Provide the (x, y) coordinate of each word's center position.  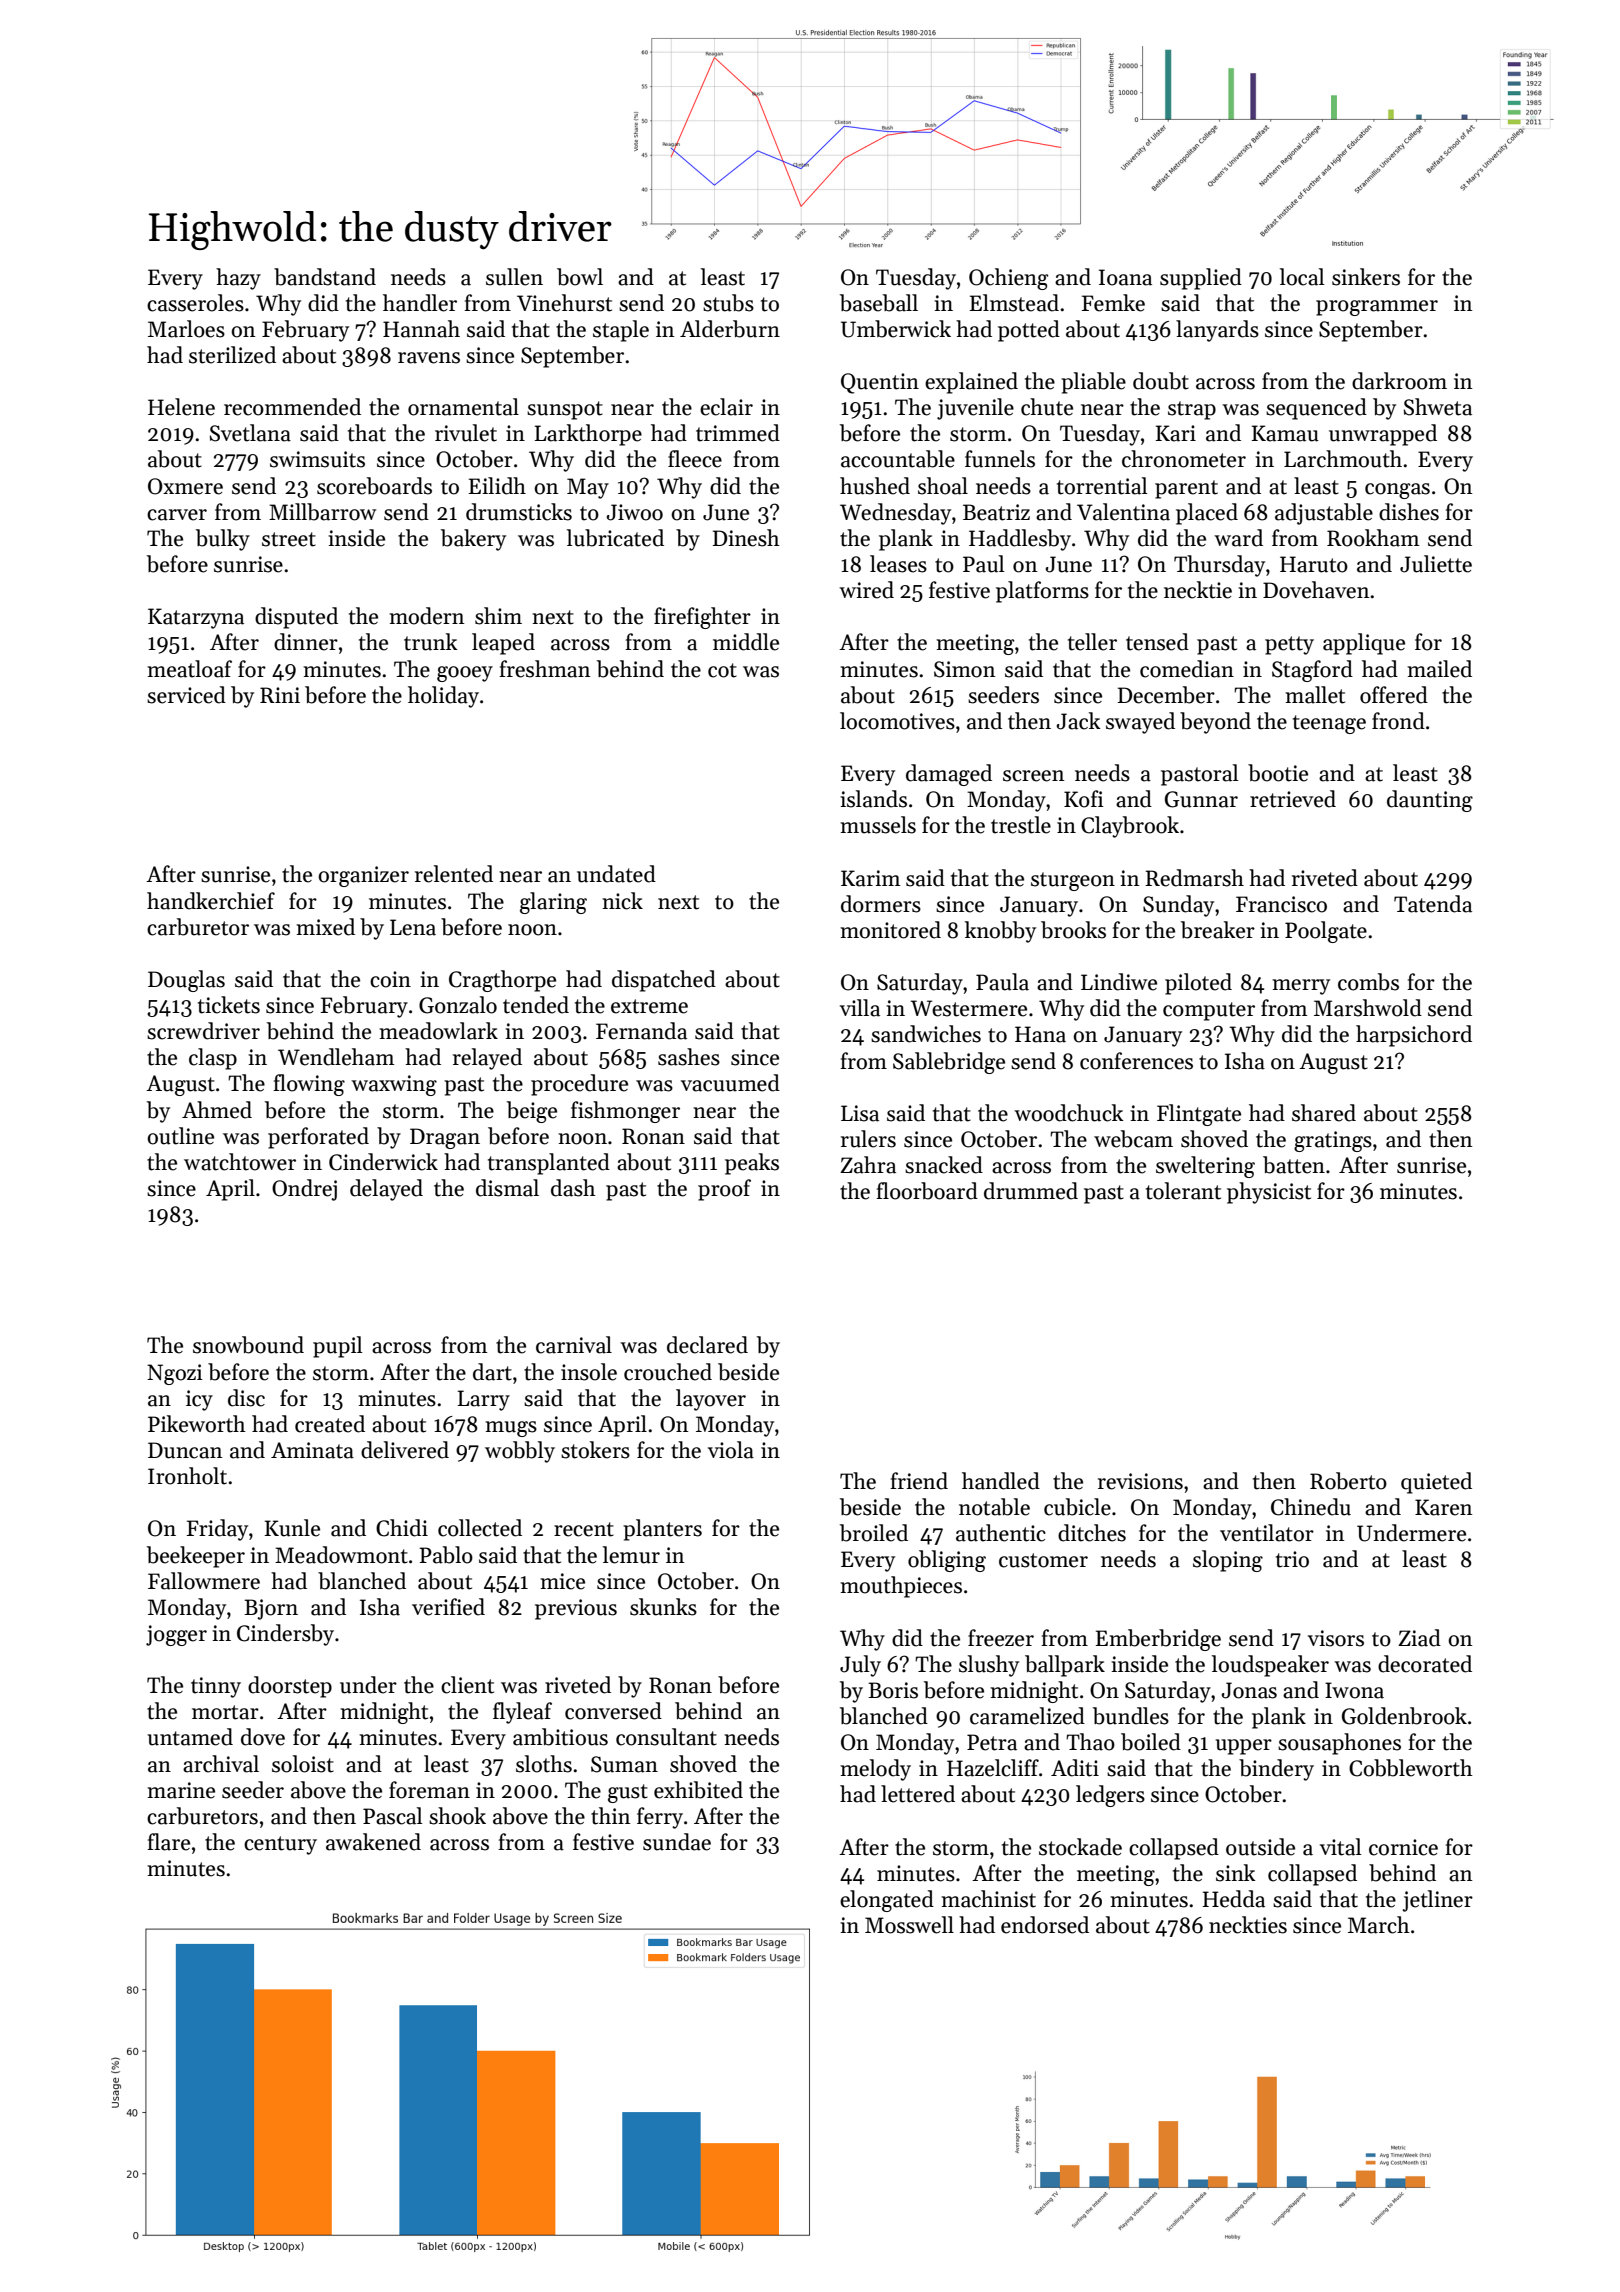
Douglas (186, 981)
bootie (1278, 773)
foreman (429, 1790)
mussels (878, 825)
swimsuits (317, 459)
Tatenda (1433, 904)
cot (722, 670)
